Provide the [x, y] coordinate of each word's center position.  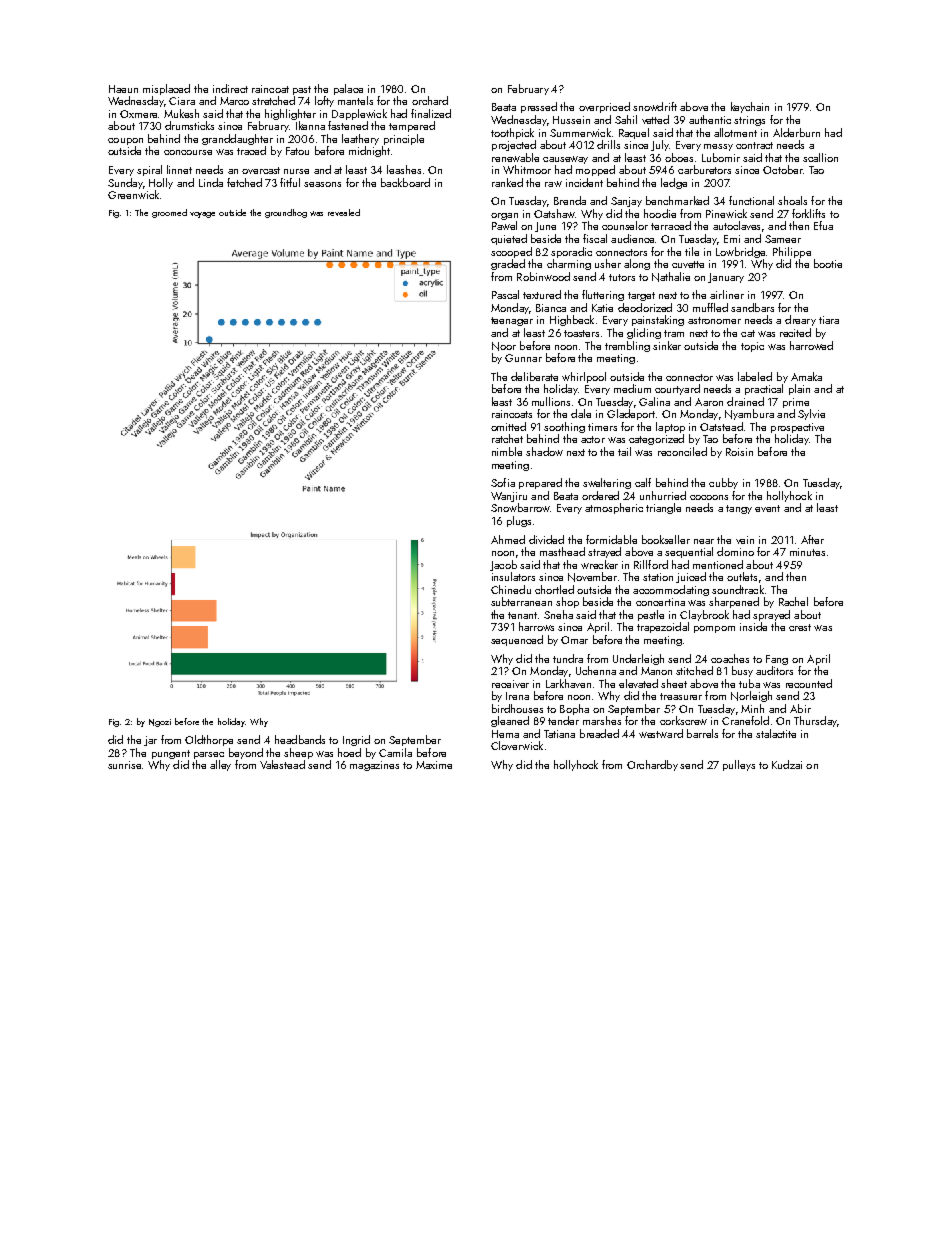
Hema [505, 734]
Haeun [123, 89]
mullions [551, 401]
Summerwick [580, 132]
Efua [823, 225]
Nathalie [671, 277]
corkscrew [683, 720]
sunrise [124, 765]
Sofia [503, 482]
